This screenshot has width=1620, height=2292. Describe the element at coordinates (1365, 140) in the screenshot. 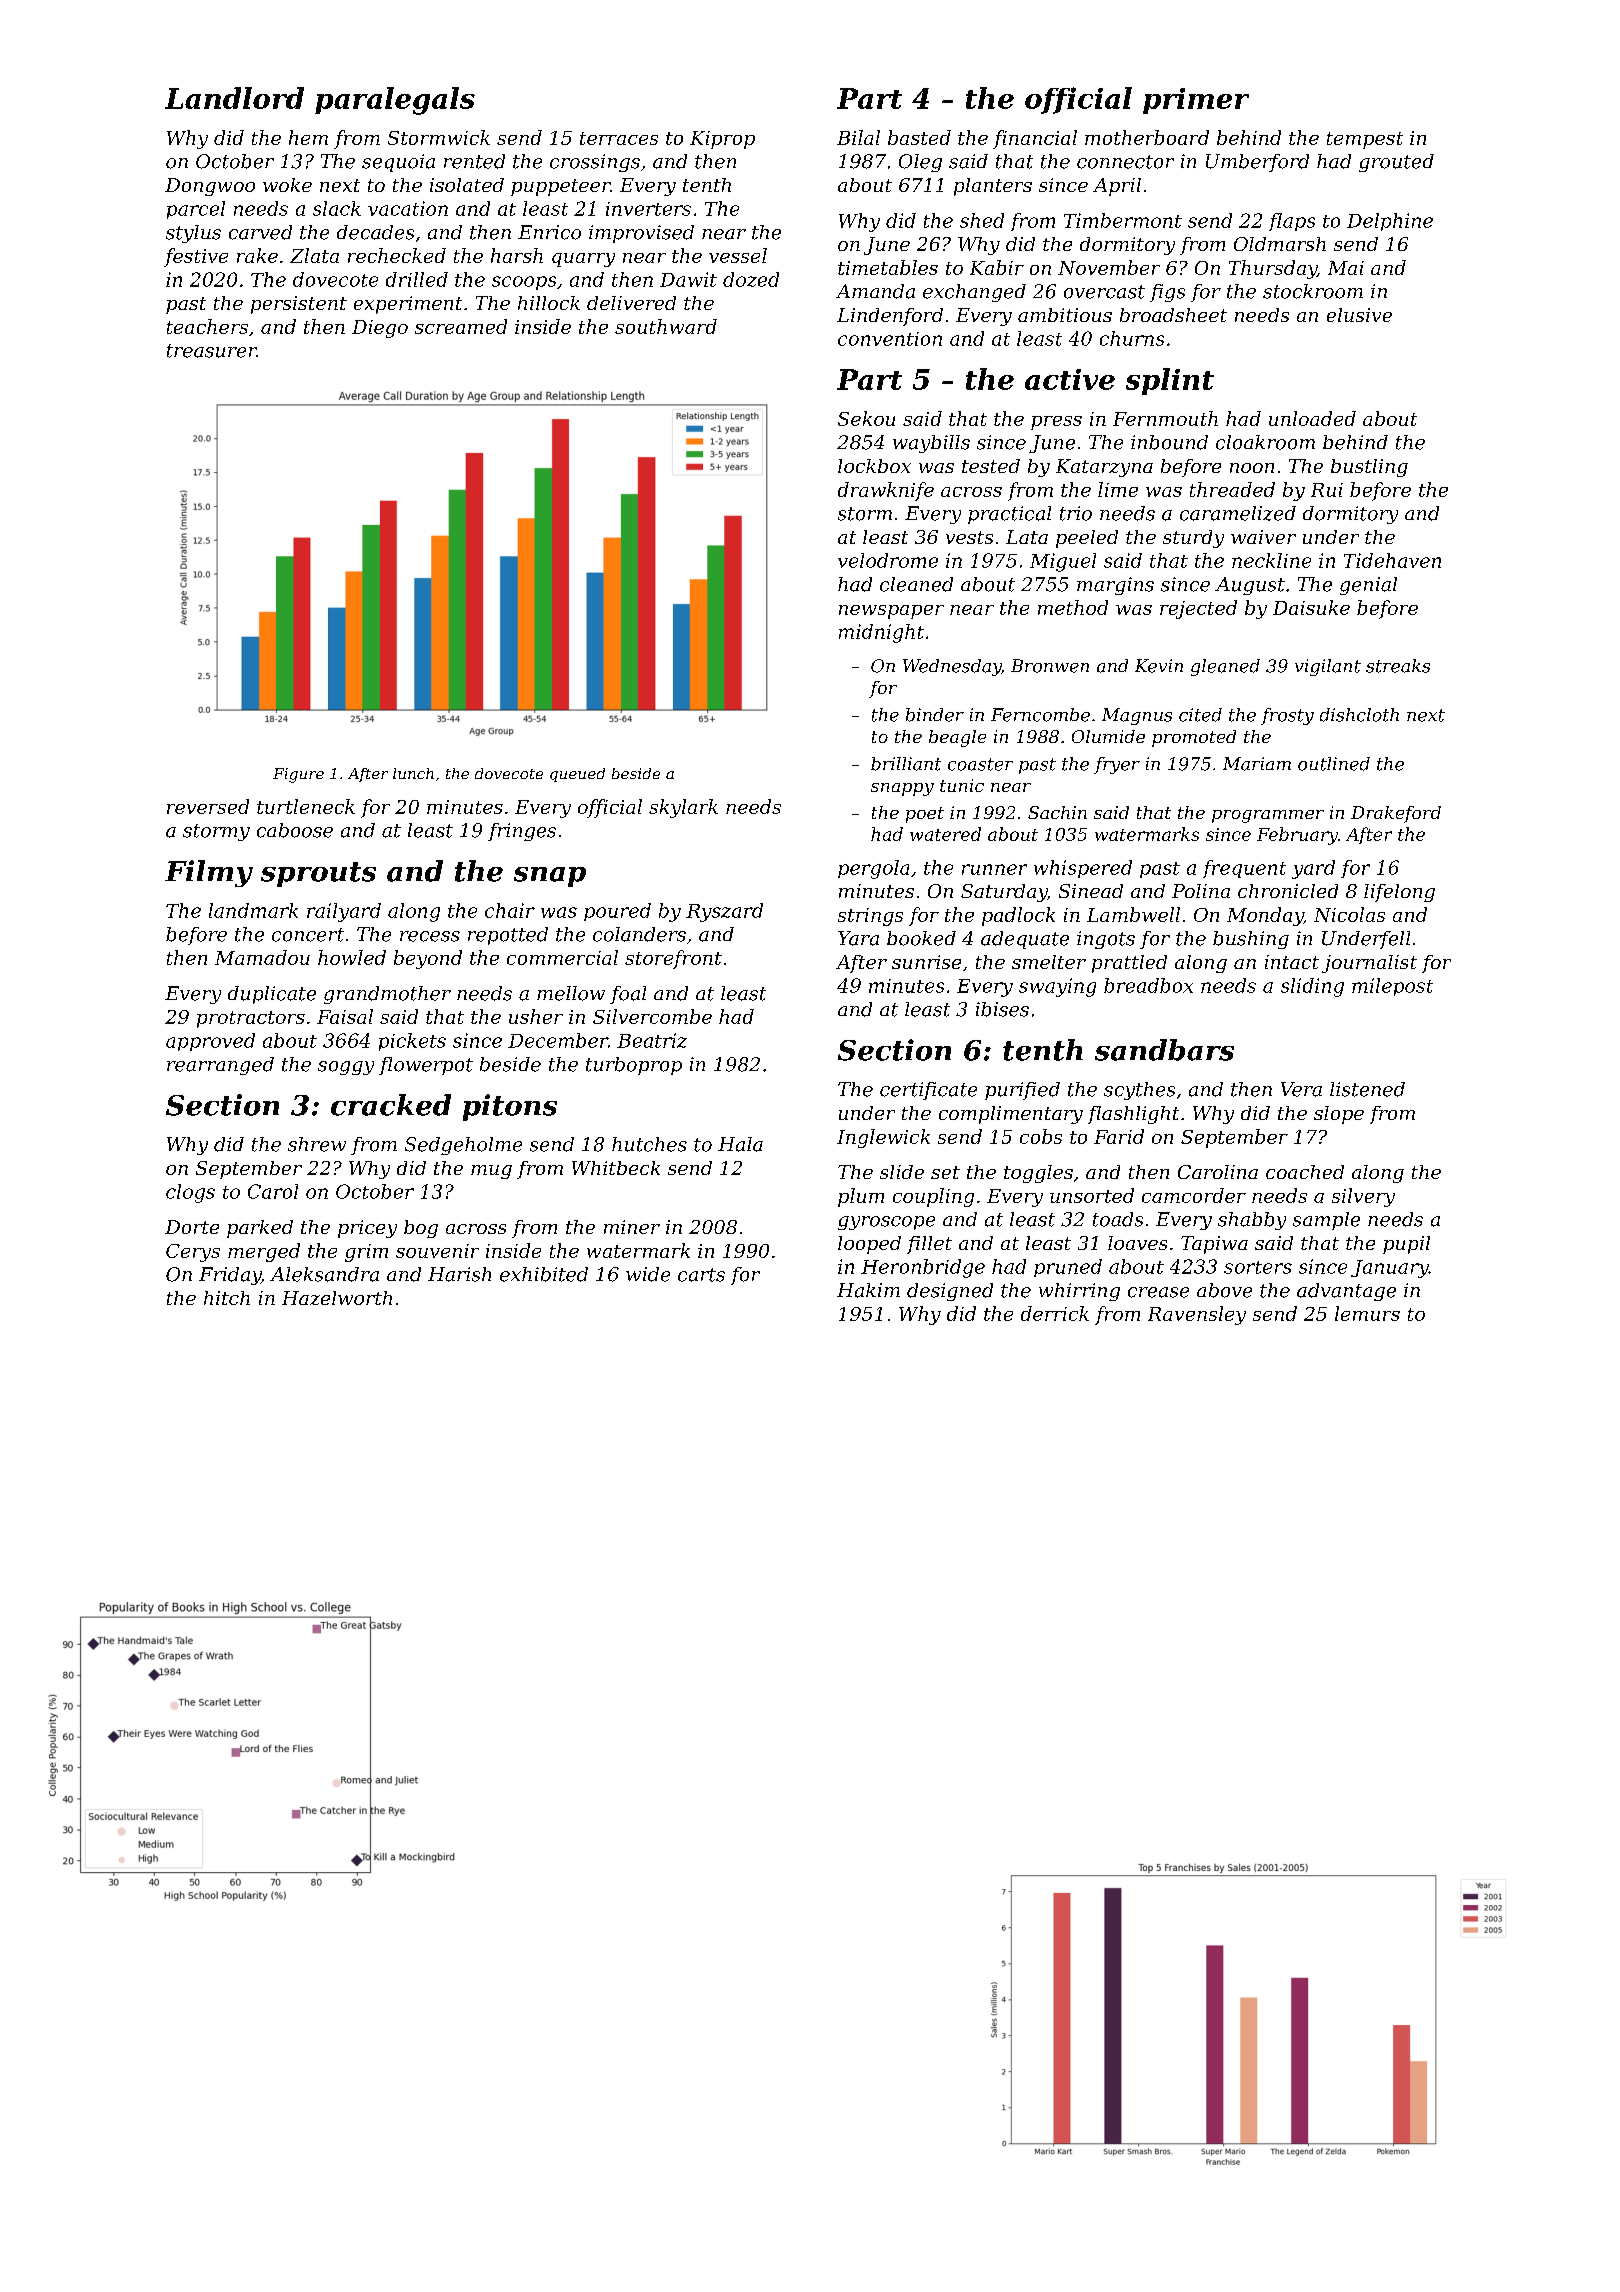

I see `tempest` at that location.
